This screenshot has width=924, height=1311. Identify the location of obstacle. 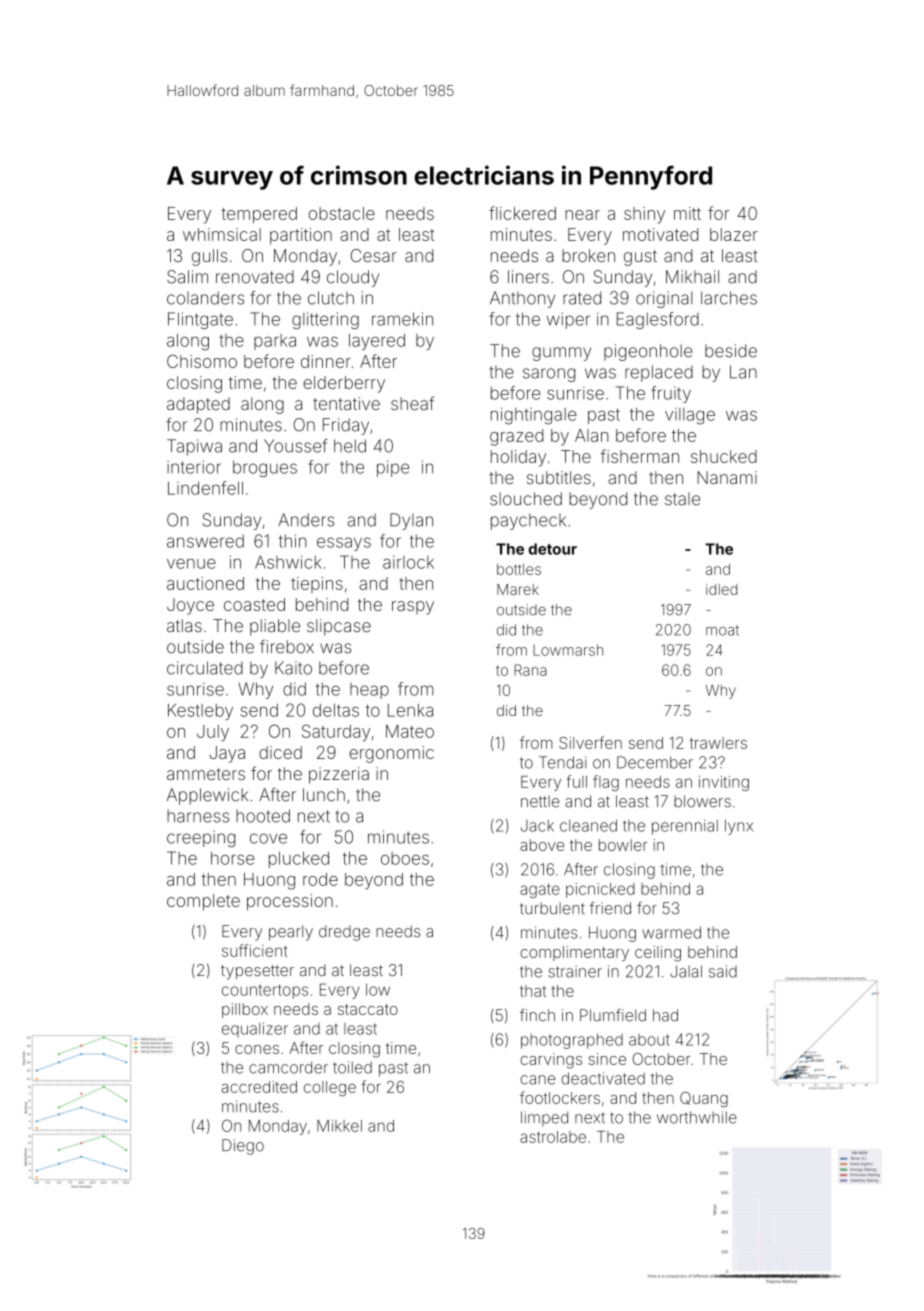
(342, 213).
